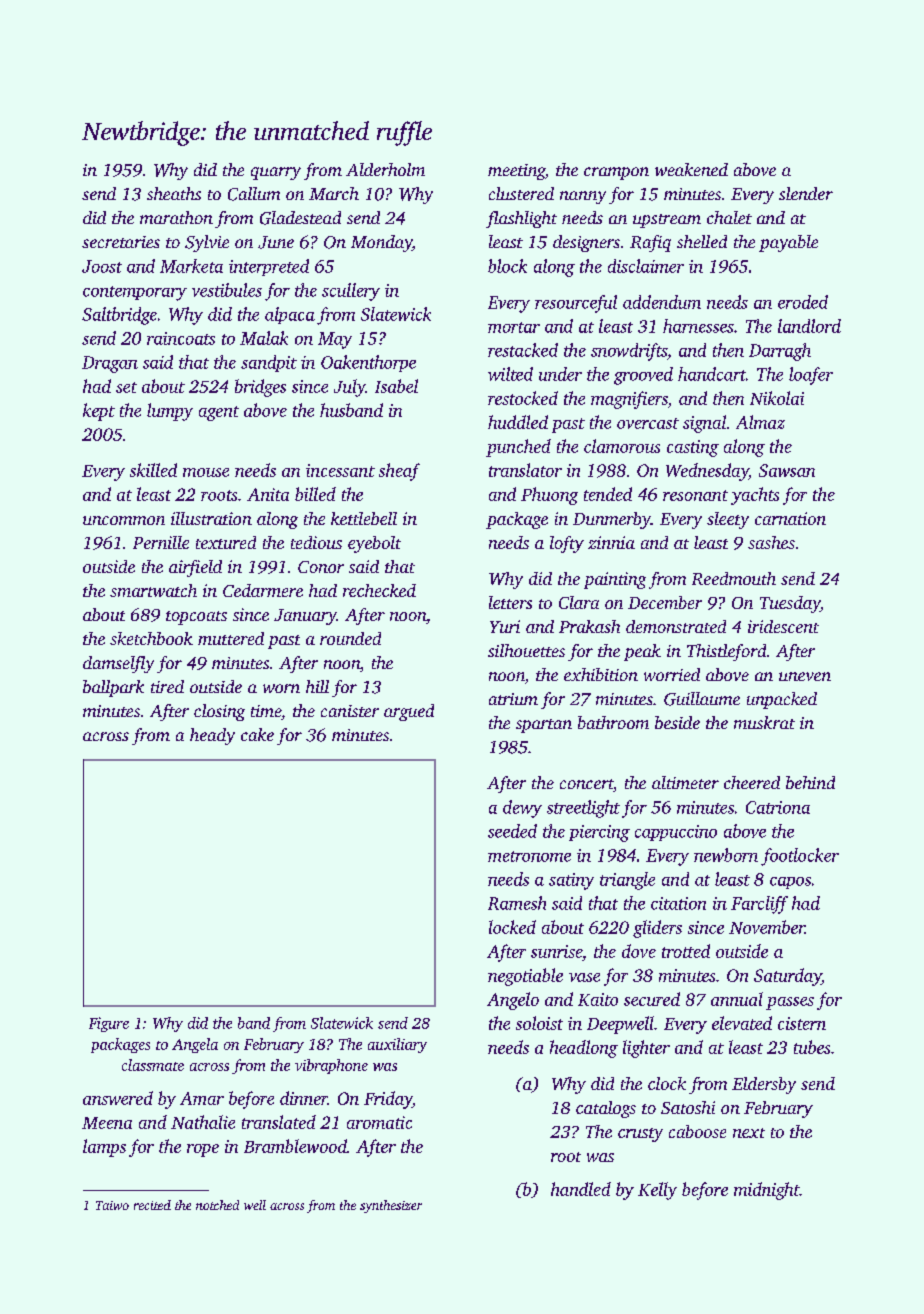 Image resolution: width=924 pixels, height=1314 pixels. I want to click on cheered, so click(752, 782).
